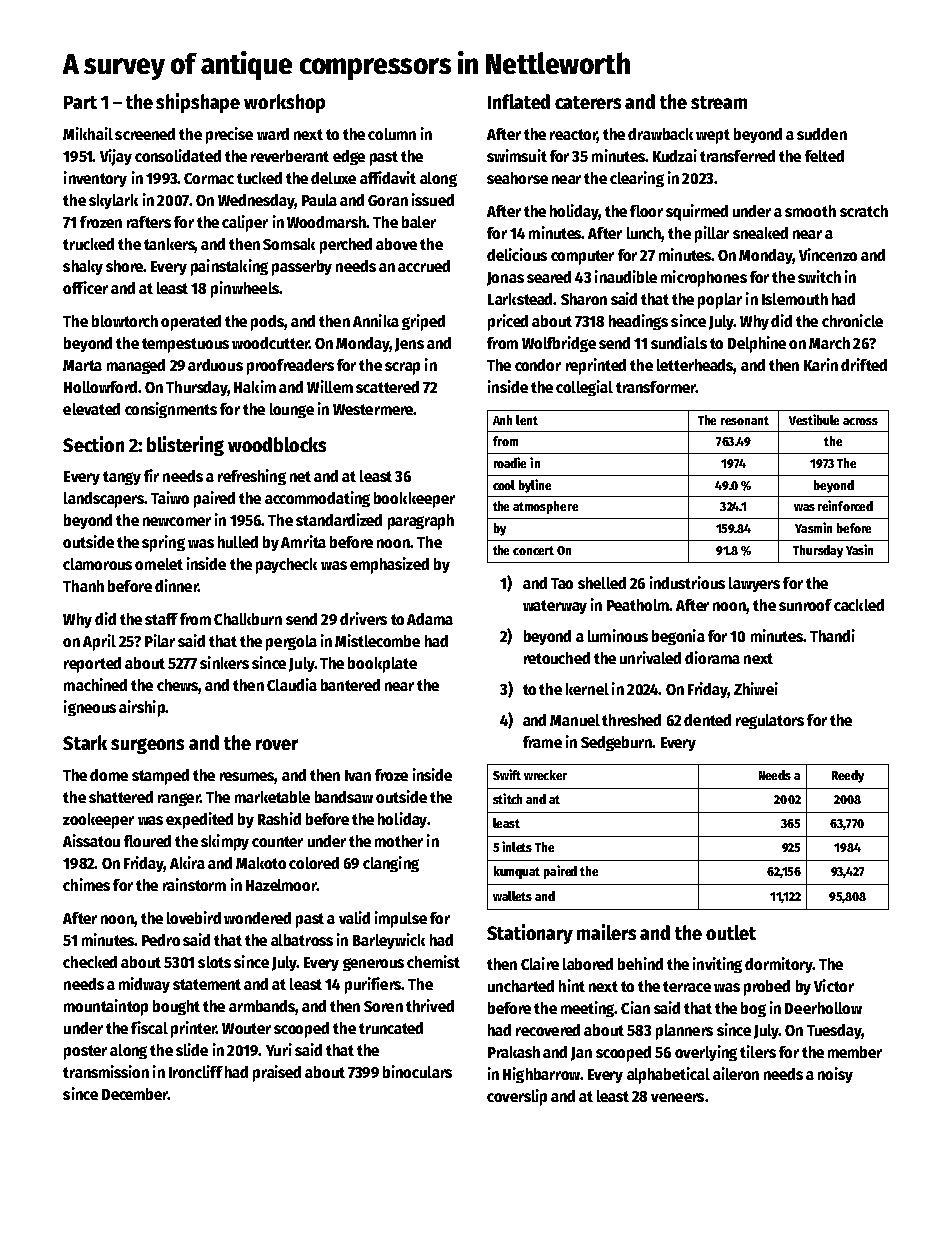 The width and height of the screenshot is (952, 1233). Describe the element at coordinates (822, 134) in the screenshot. I see `sudden` at that location.
